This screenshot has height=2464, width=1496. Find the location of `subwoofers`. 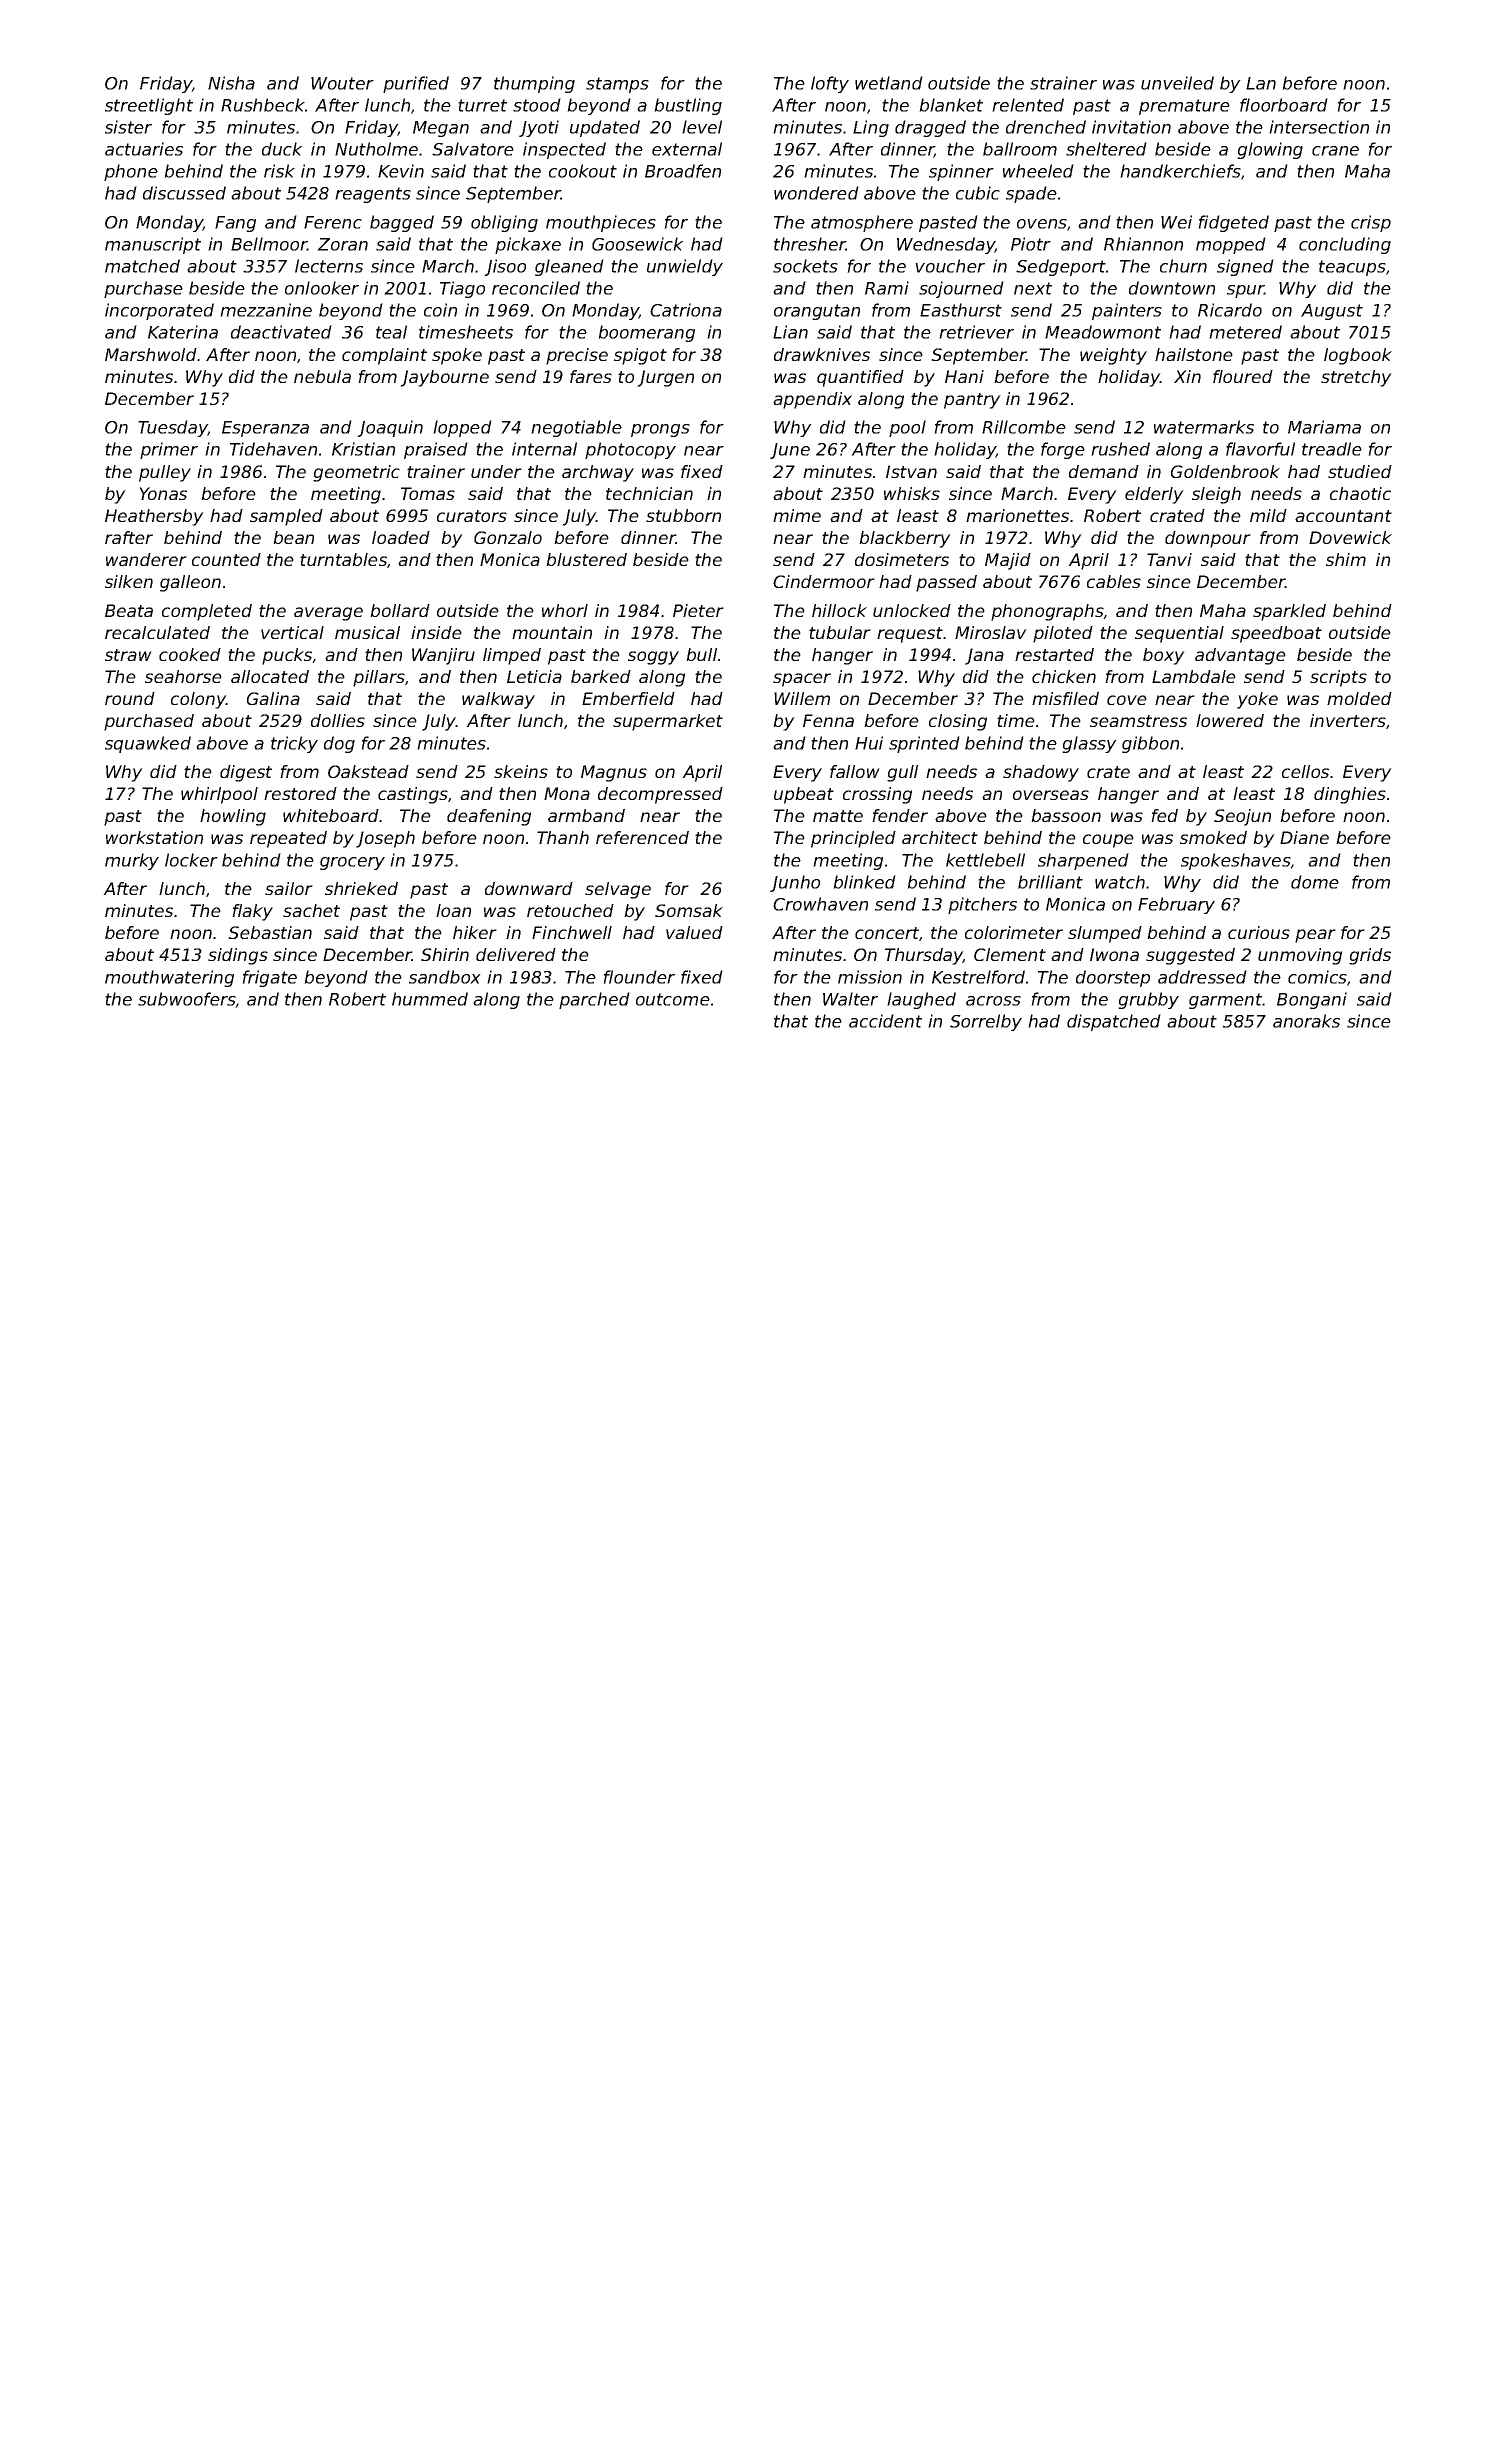

subwoofers is located at coordinates (187, 1000).
